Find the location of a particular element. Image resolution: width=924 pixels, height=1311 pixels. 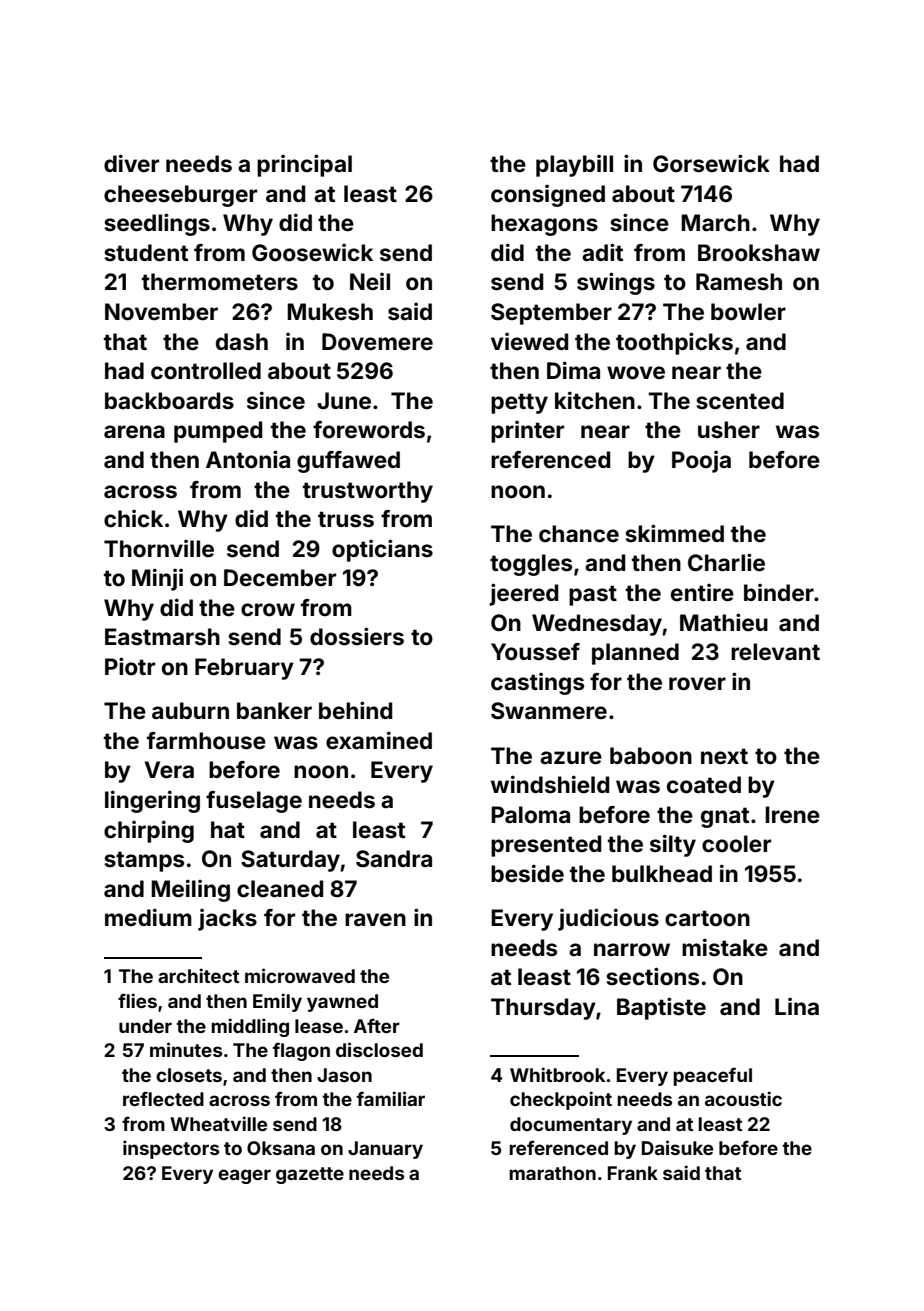

Antonia is located at coordinates (248, 459).
